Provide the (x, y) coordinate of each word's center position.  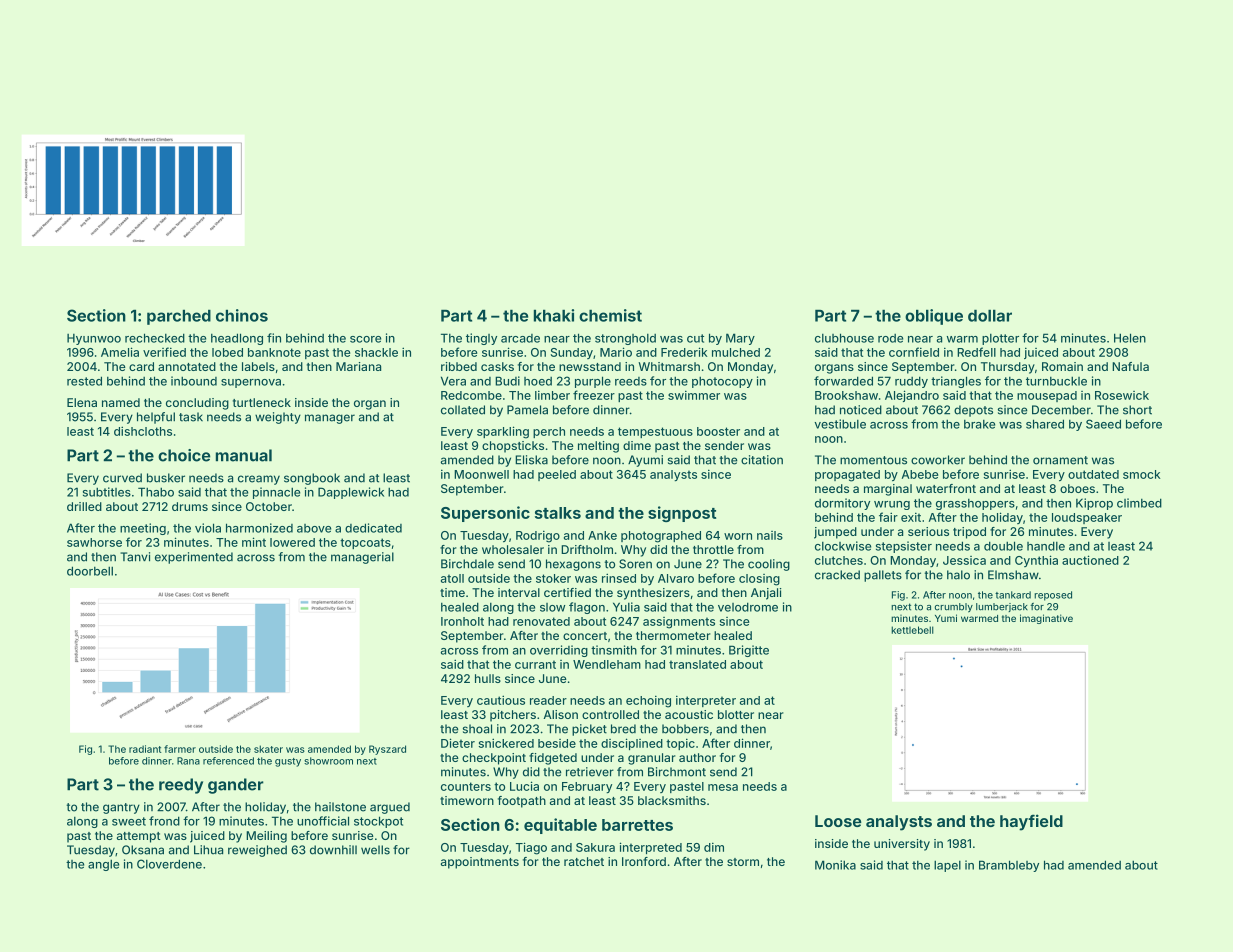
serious (928, 531)
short (1137, 410)
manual (244, 455)
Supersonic (485, 514)
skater (268, 749)
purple (593, 382)
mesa (723, 787)
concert (585, 636)
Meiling (266, 837)
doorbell (90, 571)
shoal (477, 729)
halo (958, 575)
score (365, 339)
